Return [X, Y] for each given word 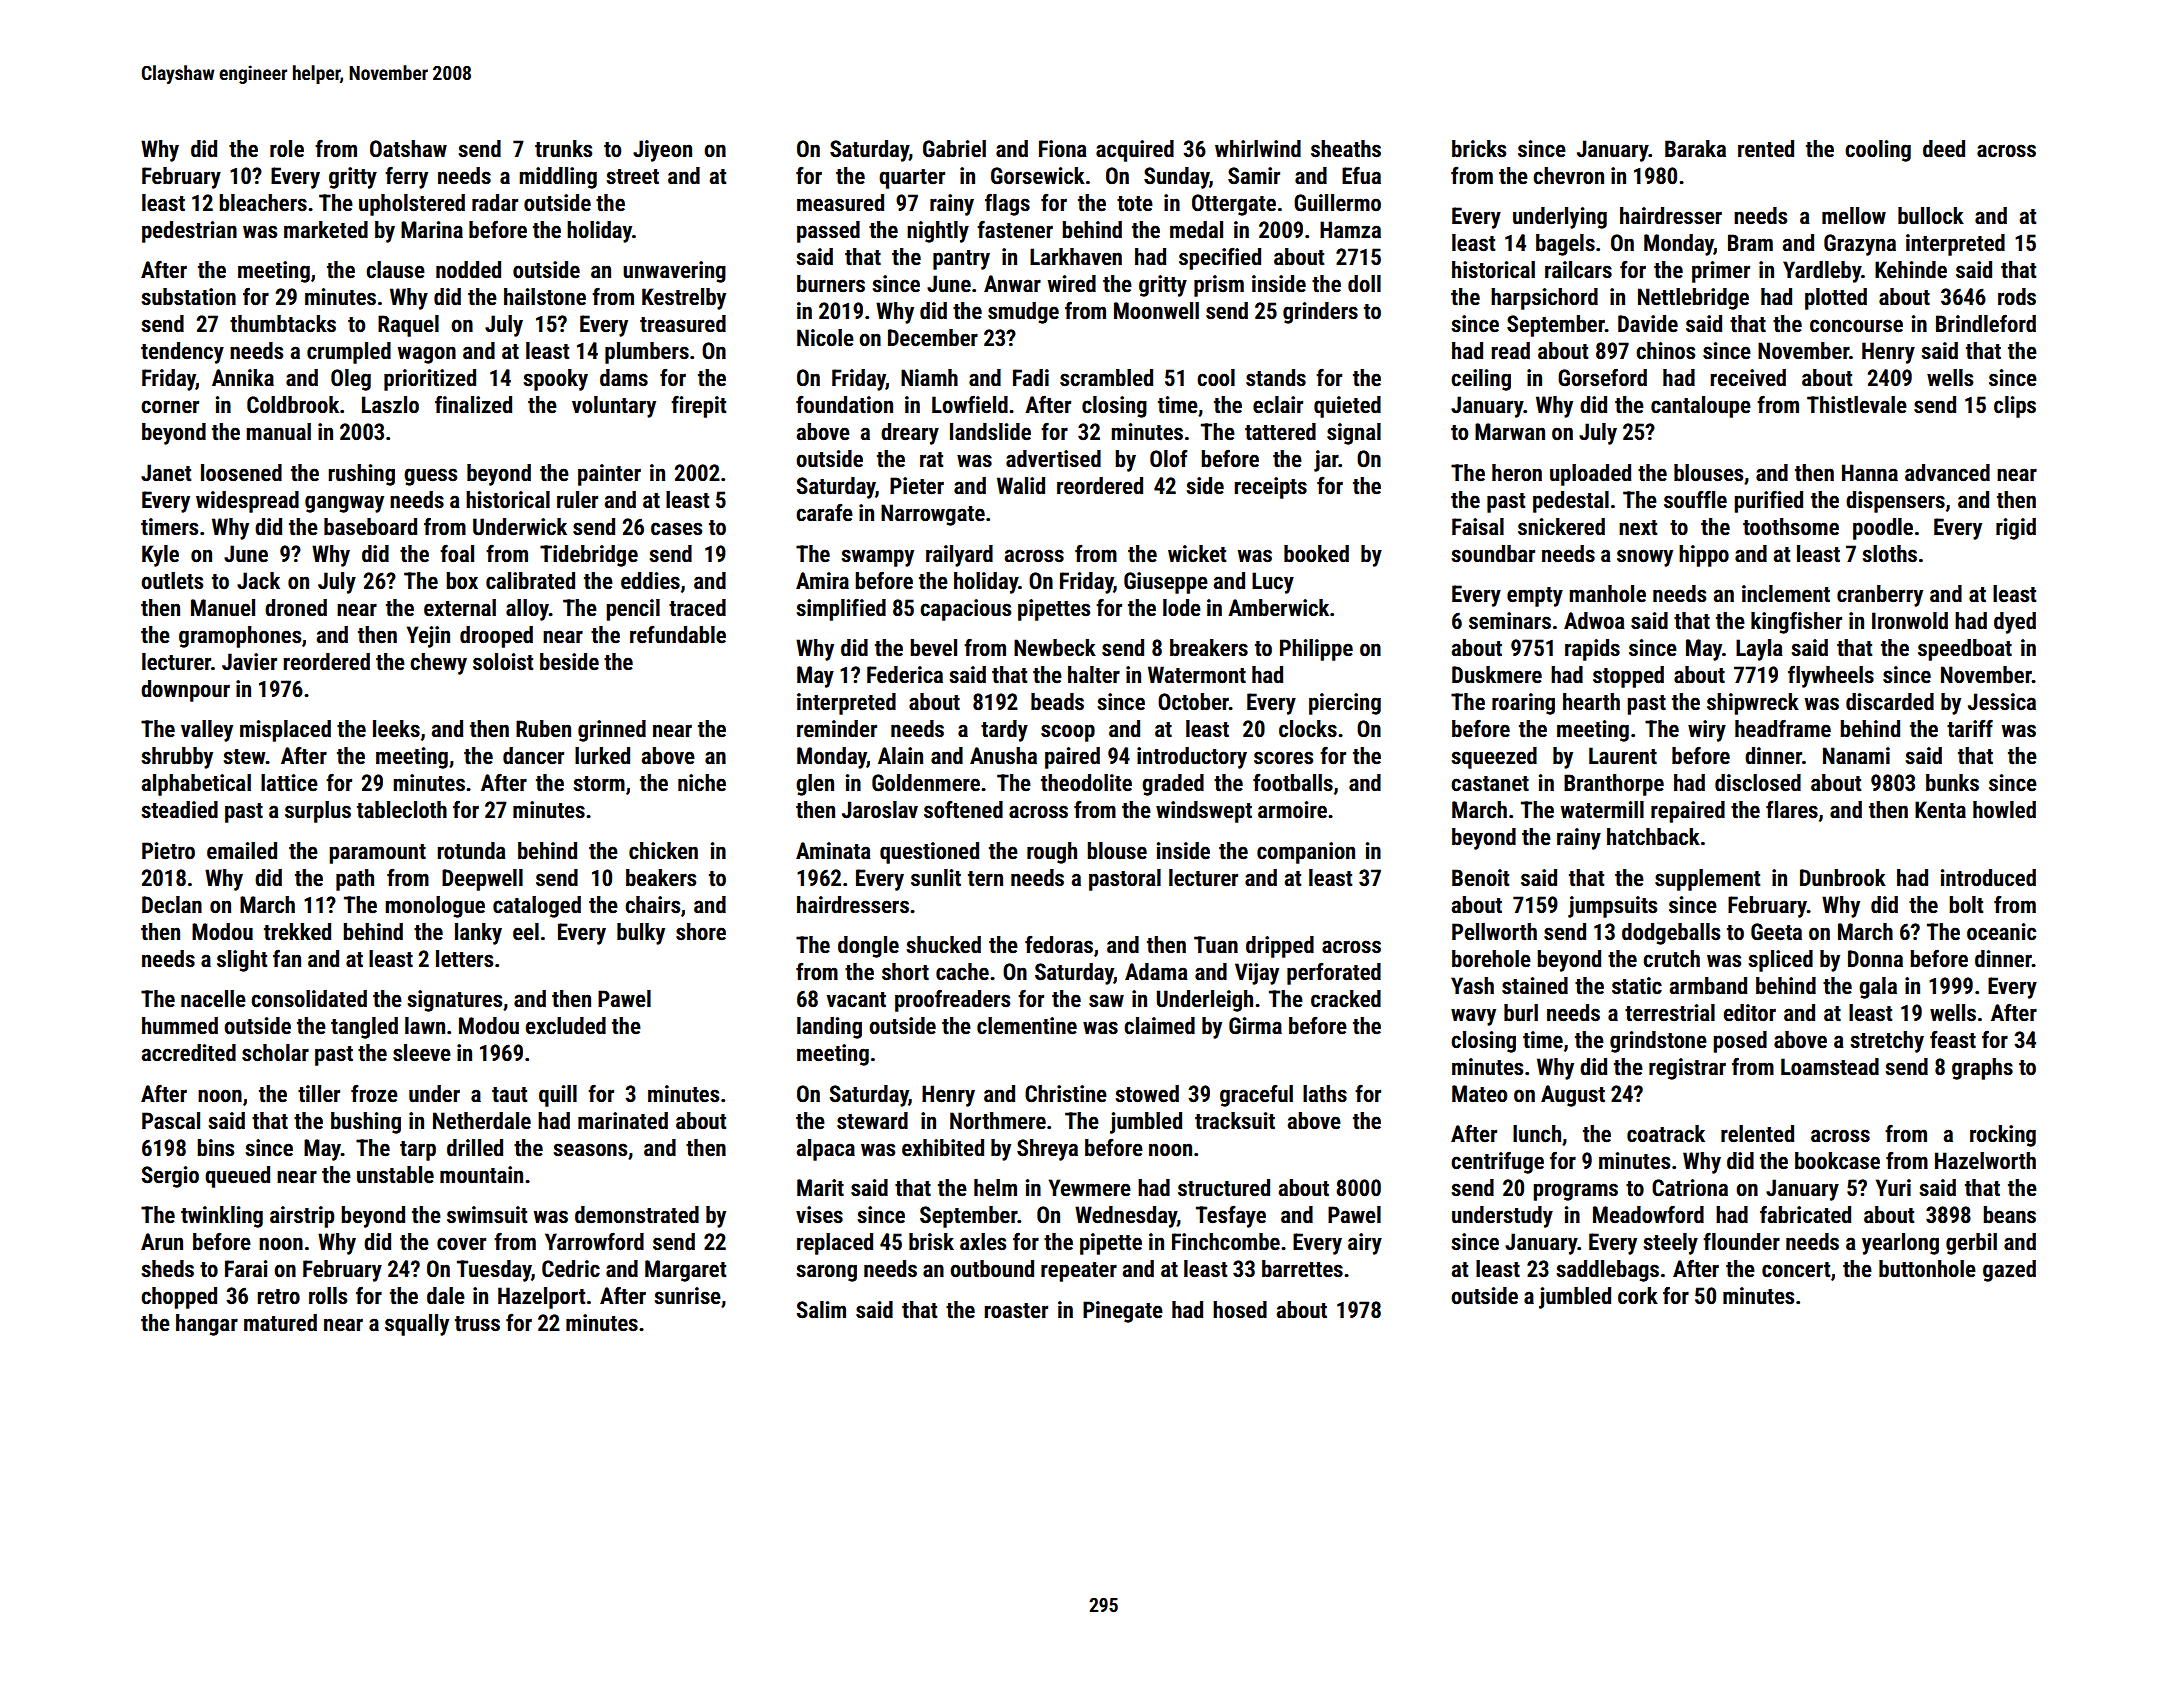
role [287, 149]
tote [1135, 204]
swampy [878, 558]
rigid [2016, 529]
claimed [1159, 1026]
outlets [172, 581]
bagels [1565, 245]
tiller [319, 1094]
